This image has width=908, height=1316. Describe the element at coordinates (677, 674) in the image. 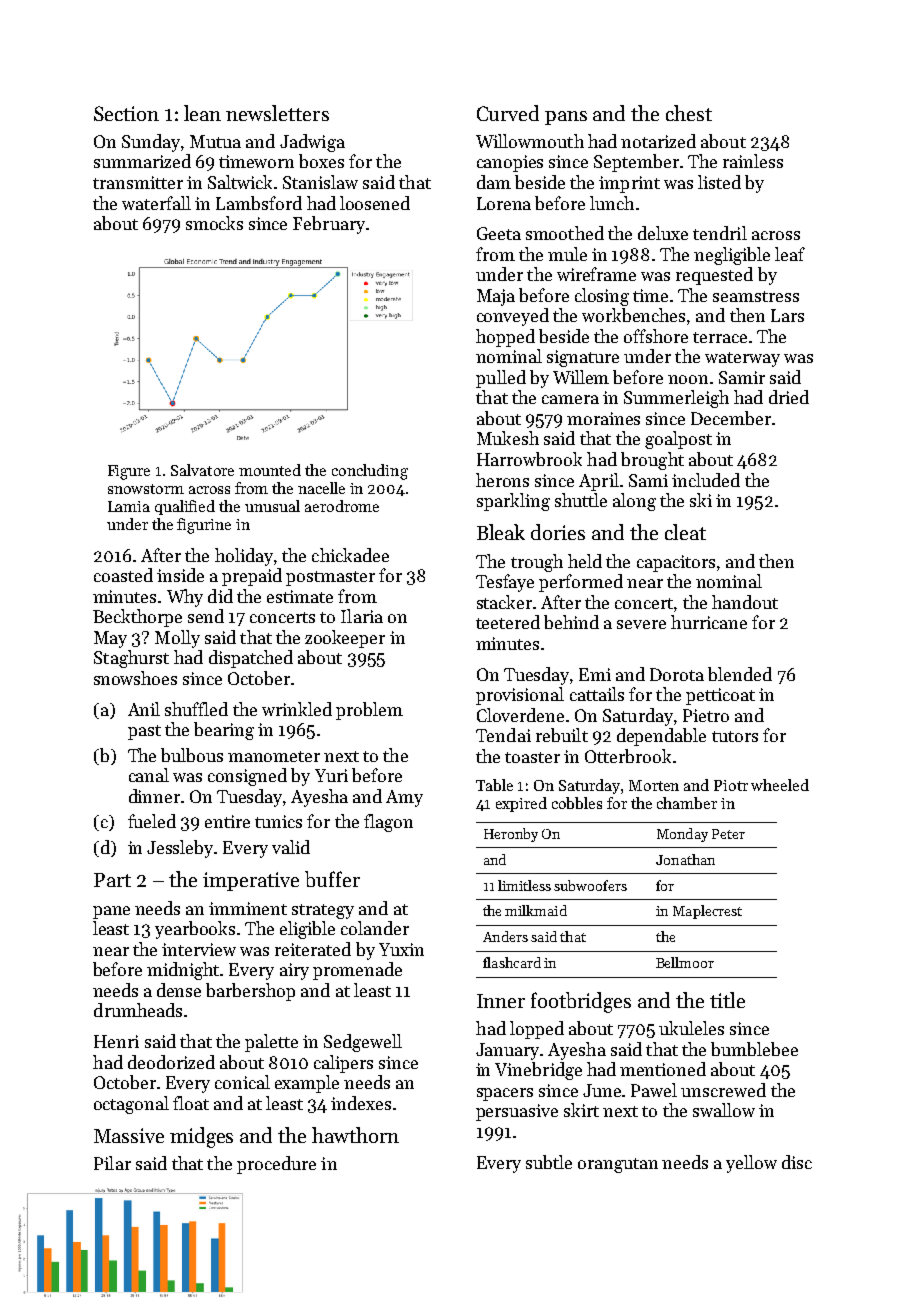

I see `Dorota` at that location.
